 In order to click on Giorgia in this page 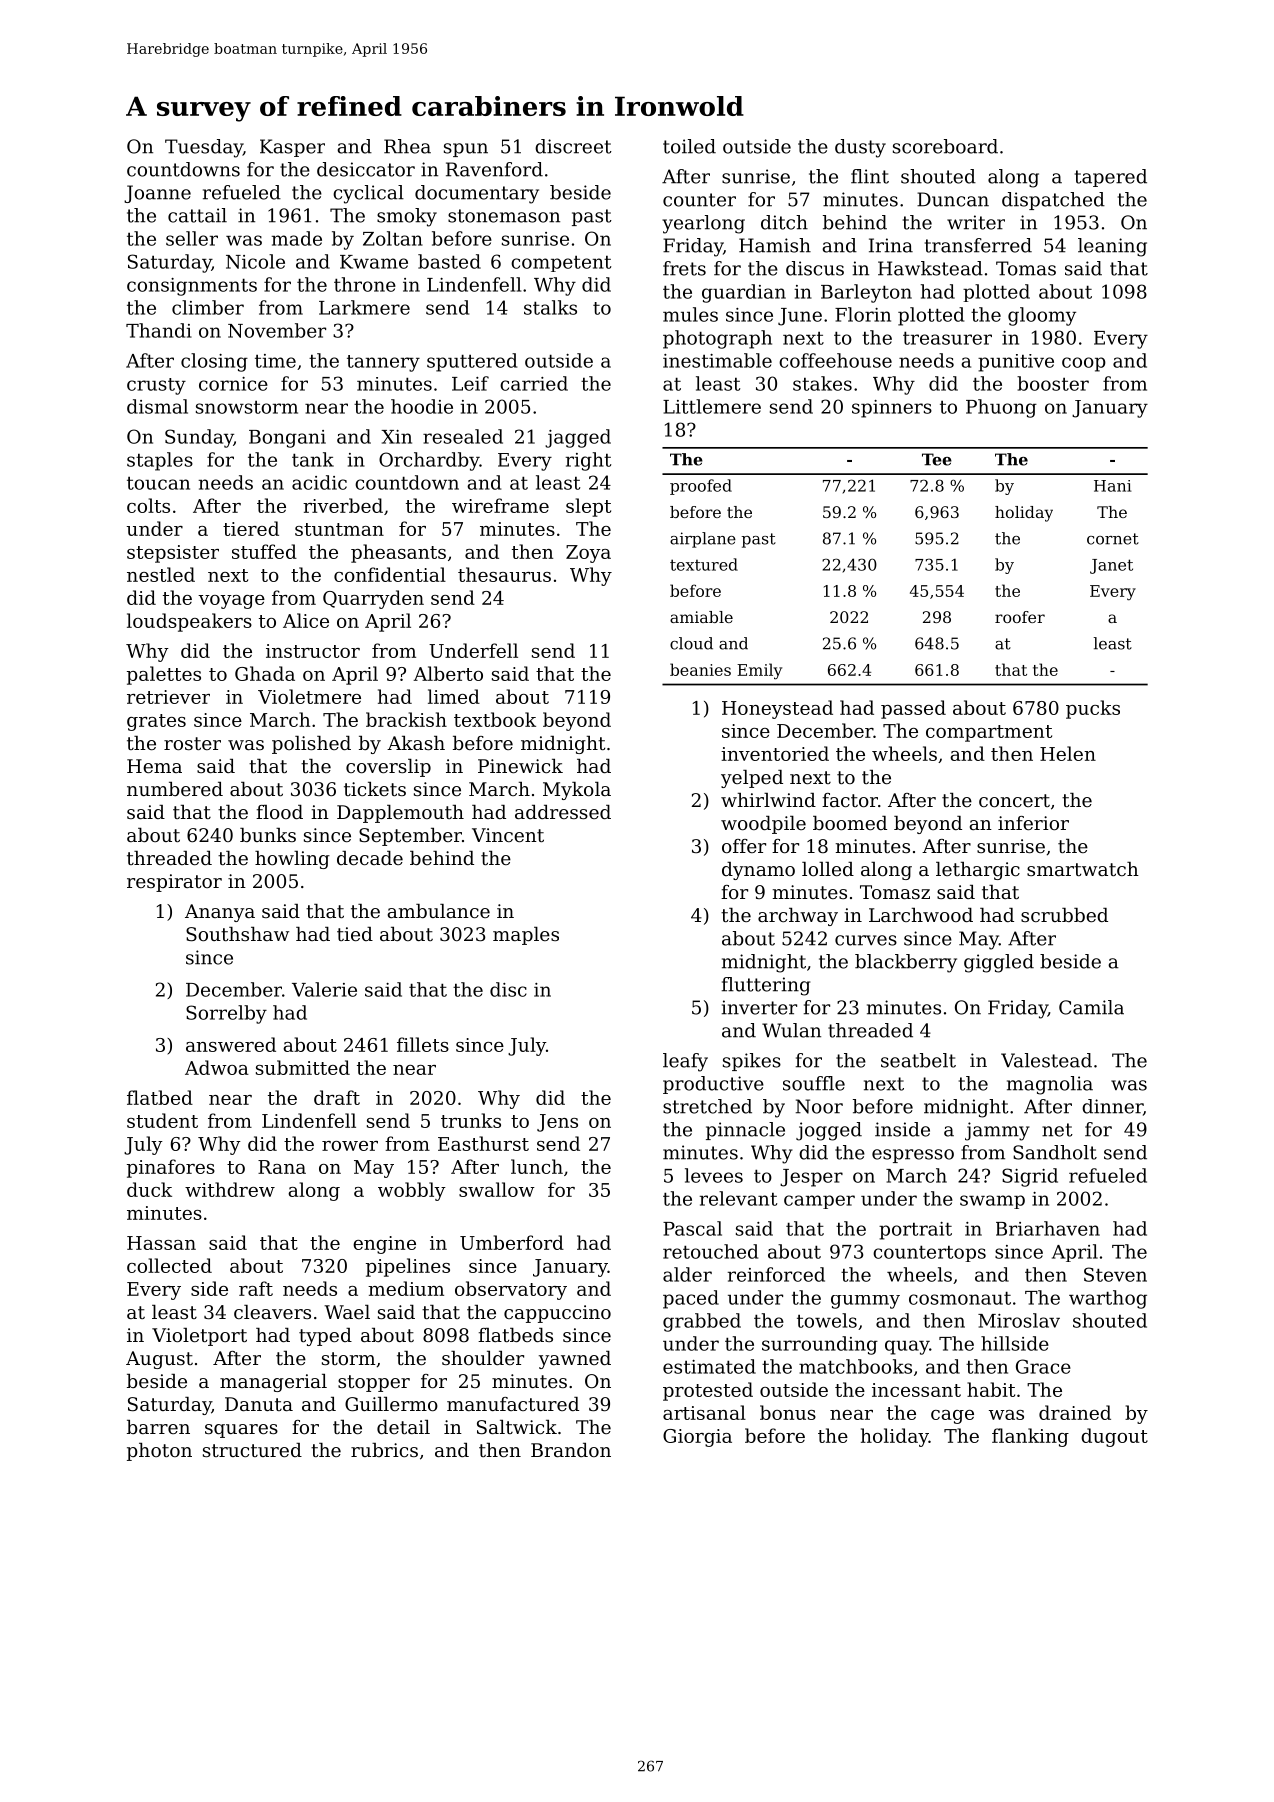, I will do `click(697, 1438)`.
